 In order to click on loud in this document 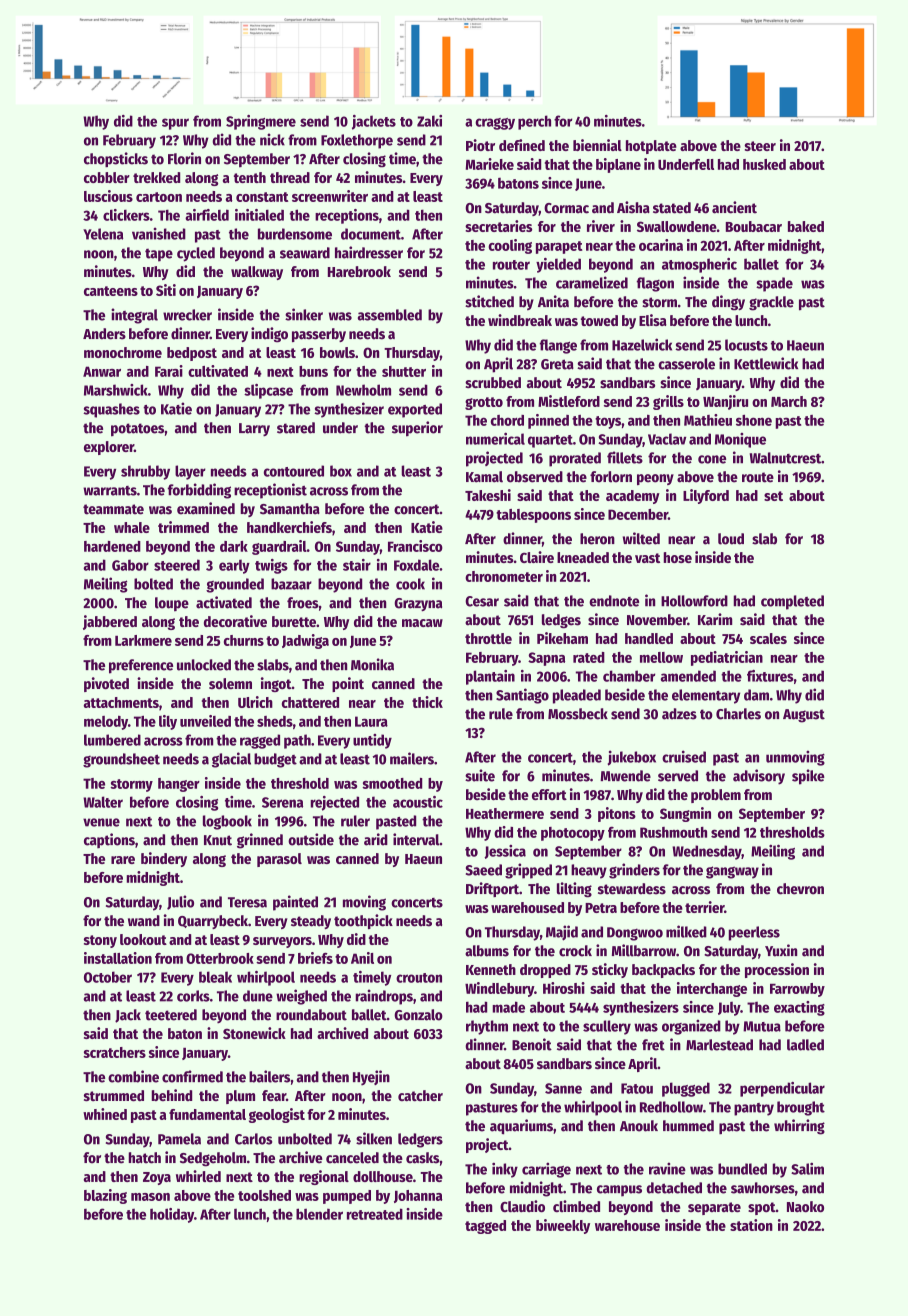, I will do `click(731, 539)`.
